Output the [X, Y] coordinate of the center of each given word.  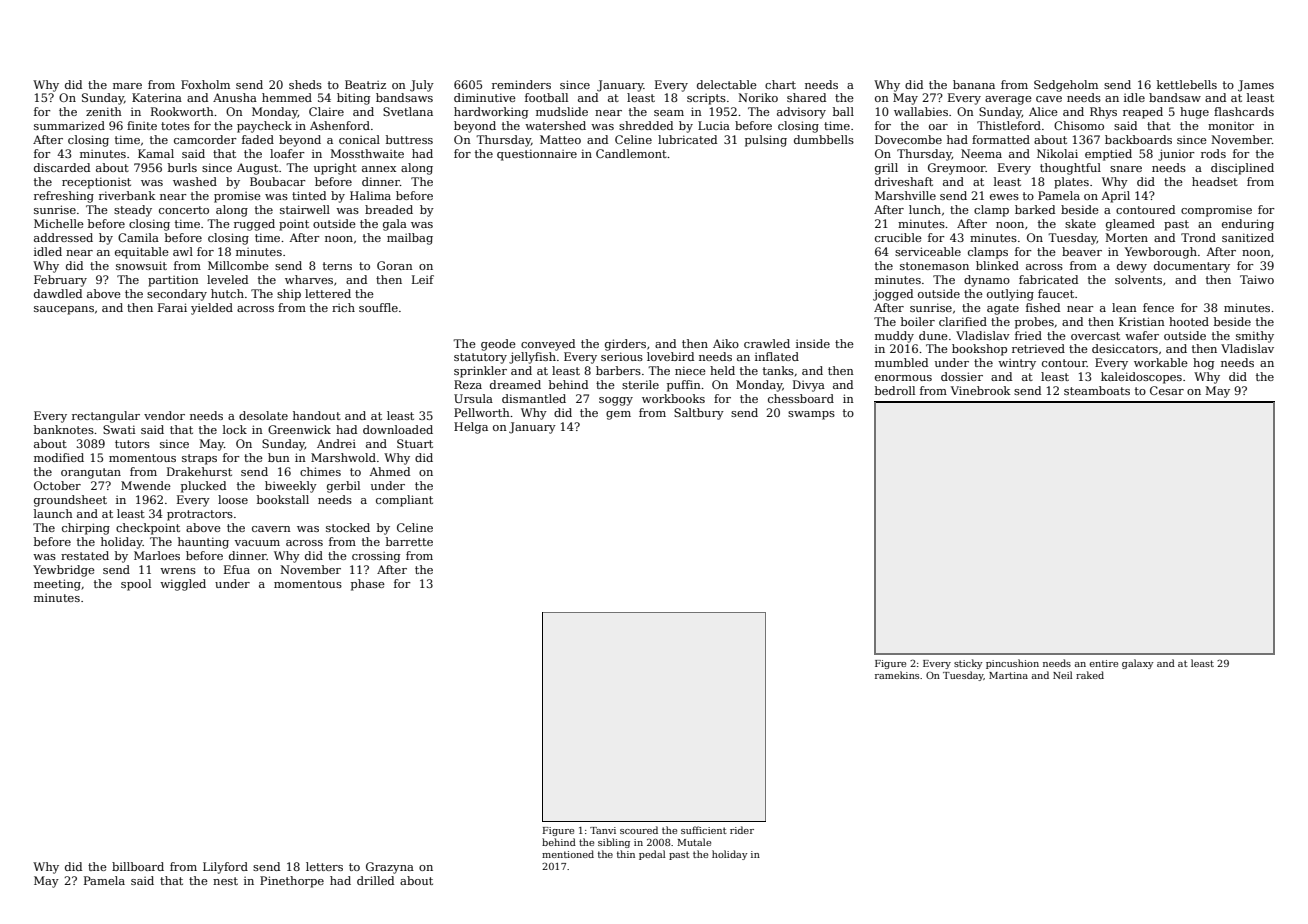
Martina [1008, 675]
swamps [811, 415]
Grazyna [390, 868]
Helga [471, 428]
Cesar [1167, 390]
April [1115, 197]
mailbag [410, 239]
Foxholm [205, 84]
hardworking [491, 113]
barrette [409, 541]
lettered [328, 293]
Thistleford [1009, 125]
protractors [200, 515]
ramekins [897, 675]
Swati [119, 429]
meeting [57, 585]
